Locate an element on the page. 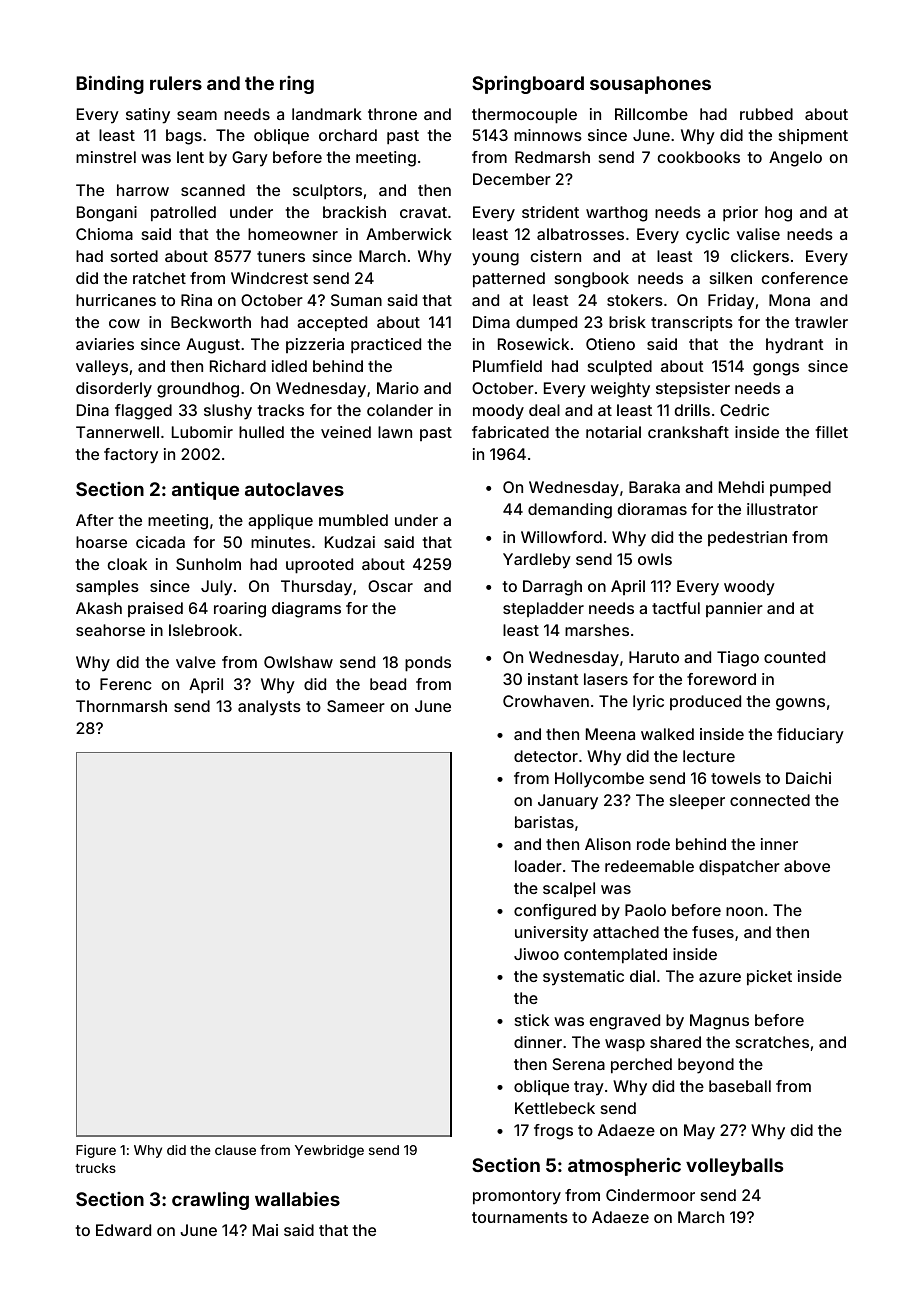 Image resolution: width=924 pixels, height=1308 pixels. Mona is located at coordinates (789, 300).
